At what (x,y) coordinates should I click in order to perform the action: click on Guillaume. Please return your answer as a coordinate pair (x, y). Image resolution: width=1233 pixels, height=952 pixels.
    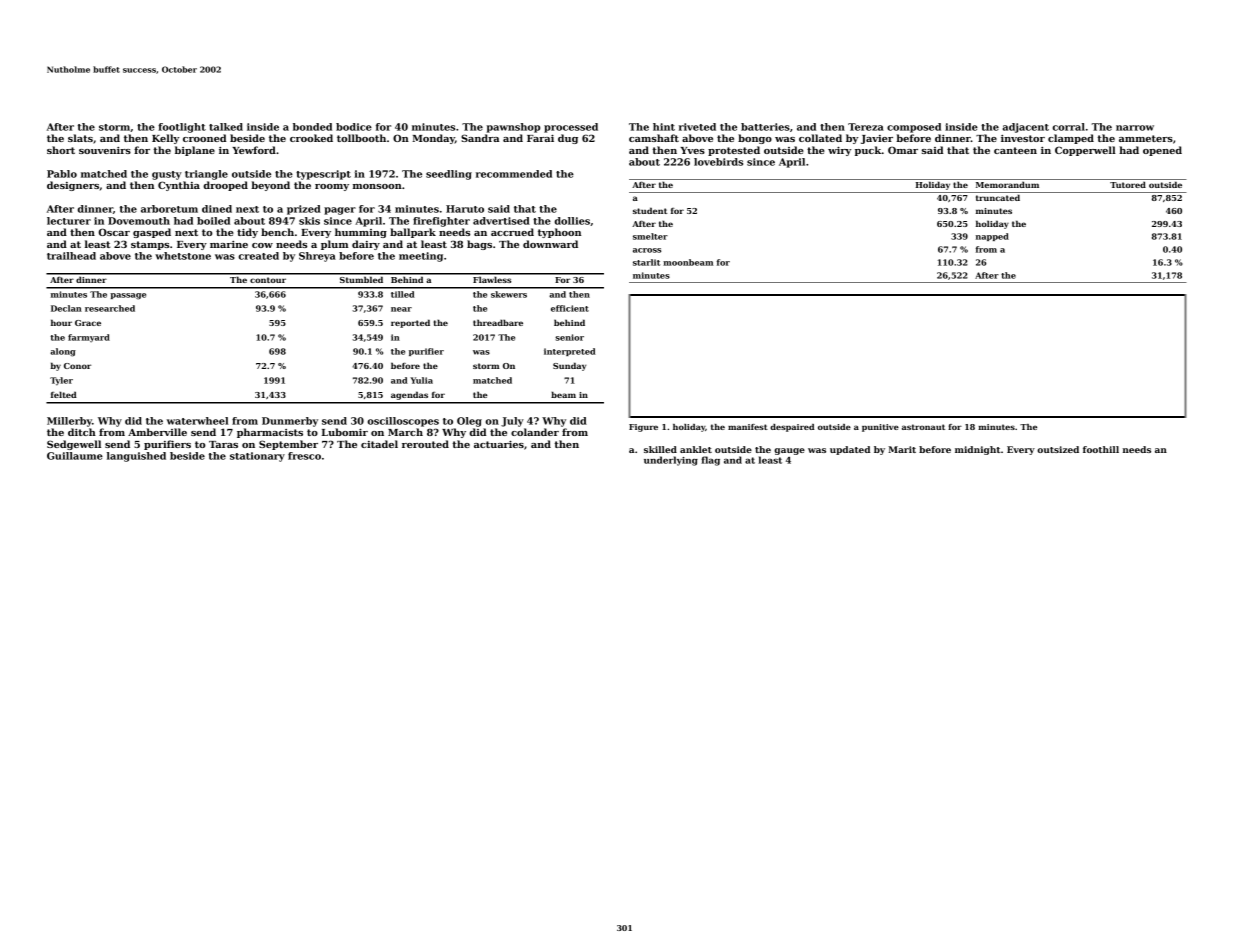
    Looking at the image, I should click on (75, 456).
